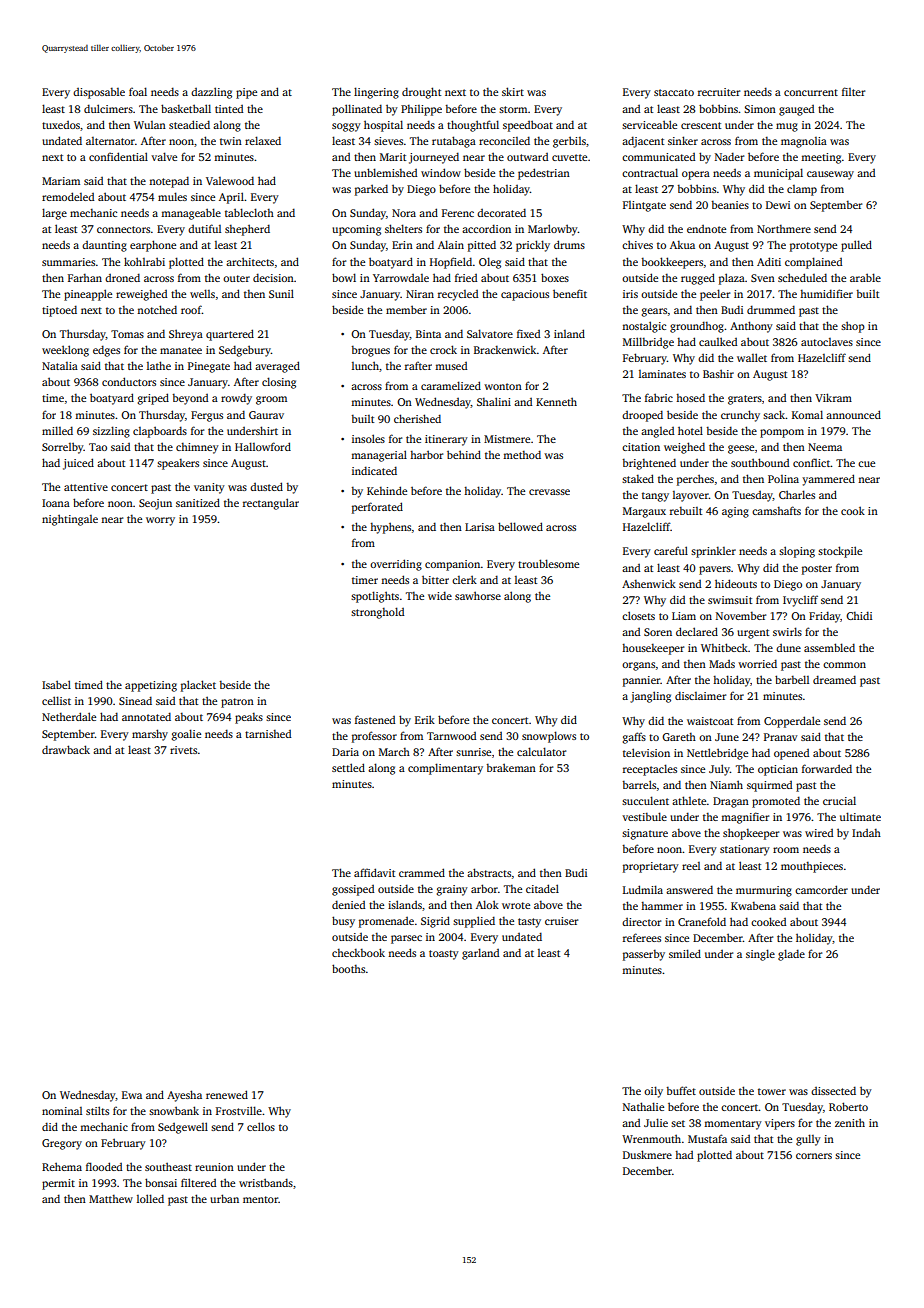 This page has height=1308, width=924. Describe the element at coordinates (246, 93) in the page. I see `pipe` at that location.
